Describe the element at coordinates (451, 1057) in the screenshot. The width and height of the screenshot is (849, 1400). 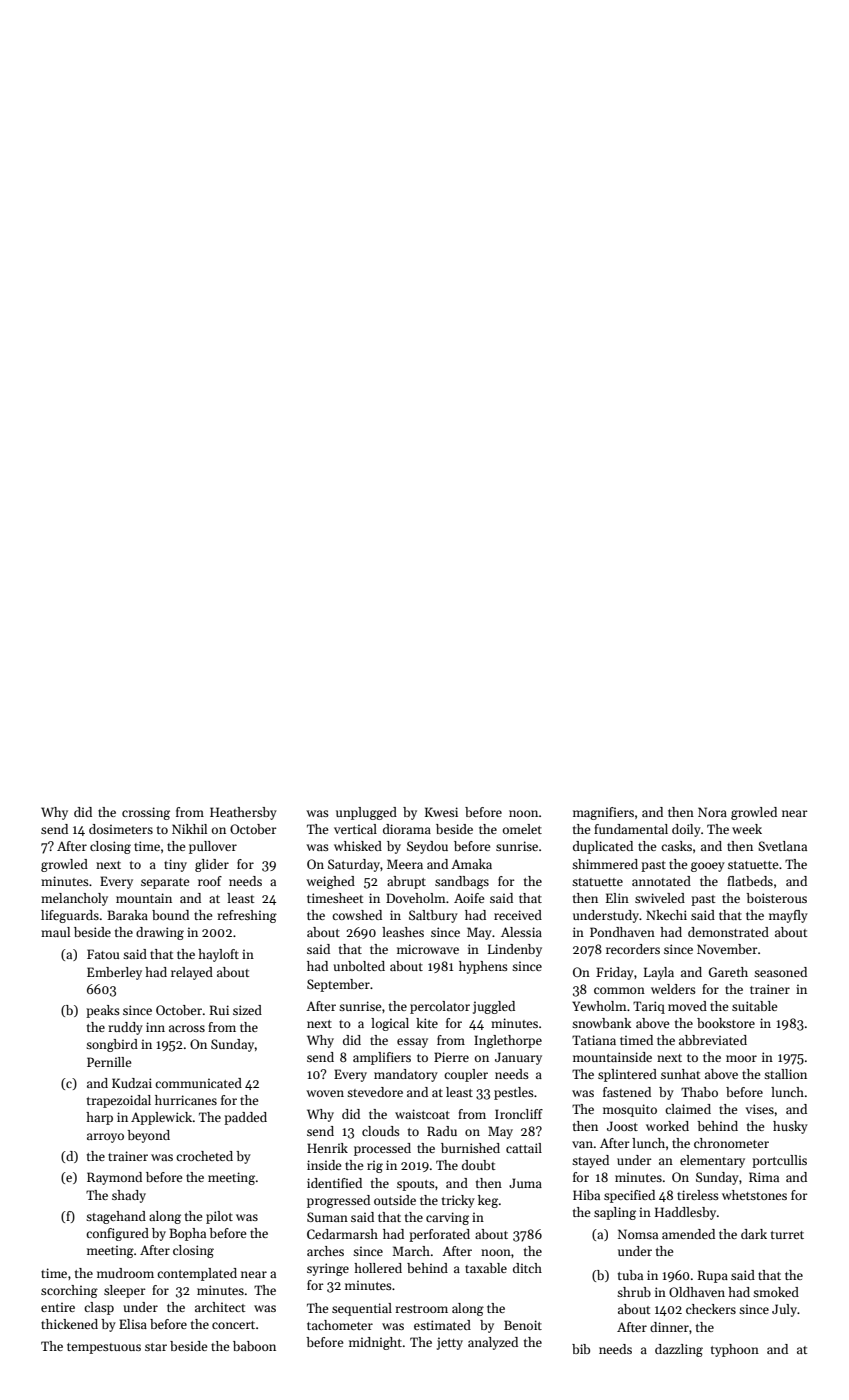
I see `Pierre` at that location.
